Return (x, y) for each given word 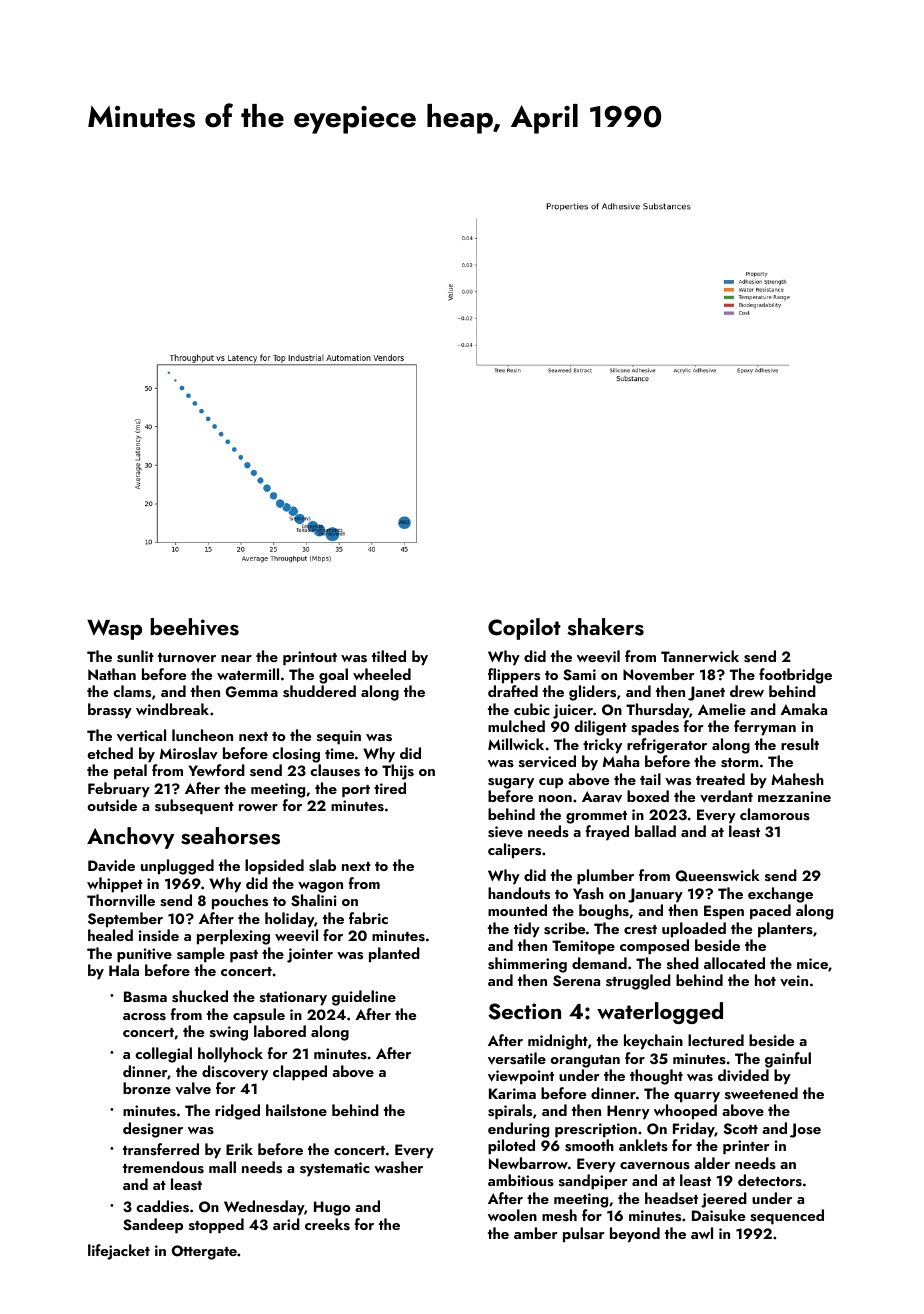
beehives (195, 627)
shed (683, 963)
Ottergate (204, 1252)
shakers (605, 627)
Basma (145, 997)
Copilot (524, 629)
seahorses (230, 836)
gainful (788, 1060)
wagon (320, 887)
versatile (517, 1058)
